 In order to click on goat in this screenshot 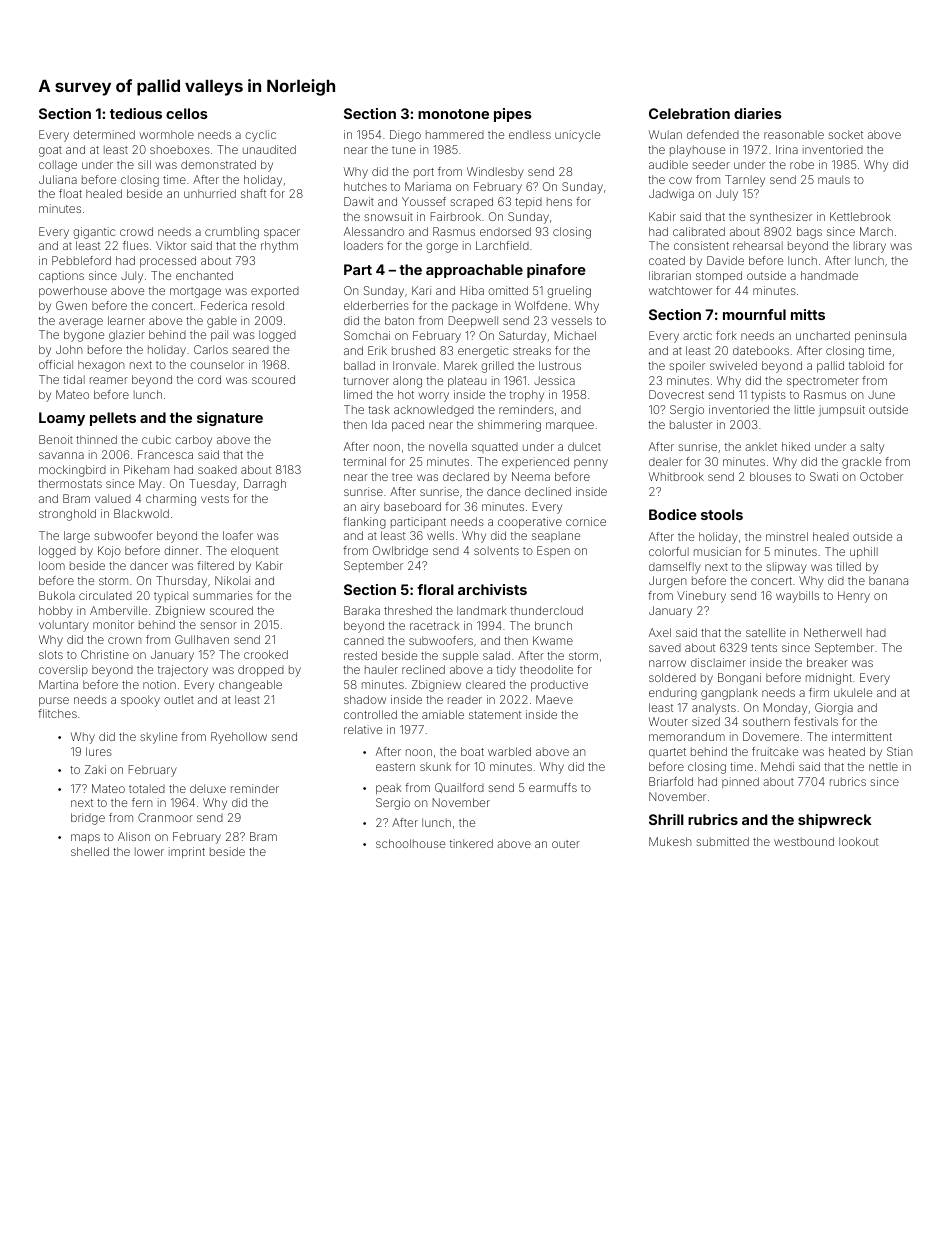, I will do `click(50, 151)`.
